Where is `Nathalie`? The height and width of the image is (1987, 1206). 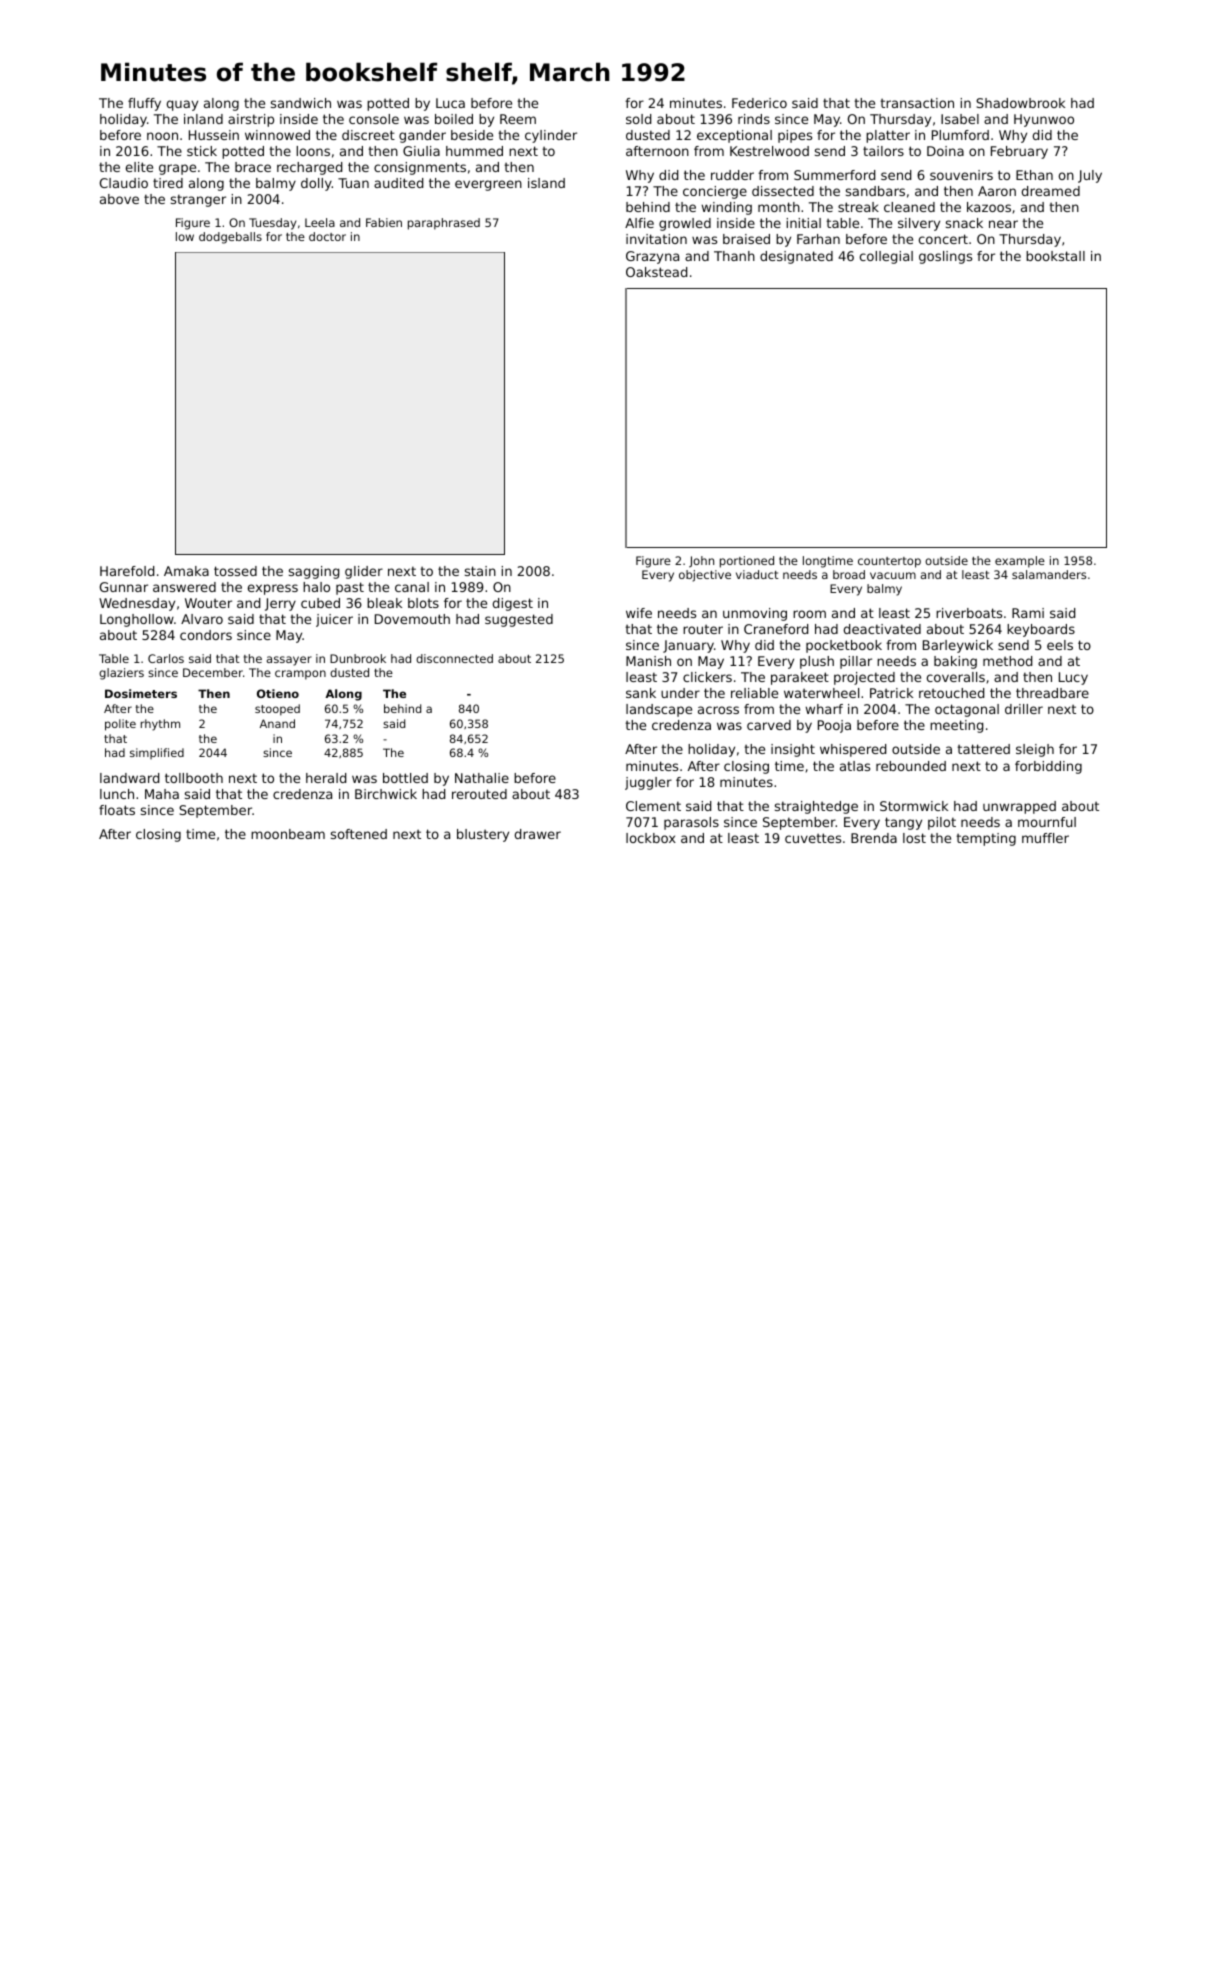
Nathalie is located at coordinates (482, 778).
